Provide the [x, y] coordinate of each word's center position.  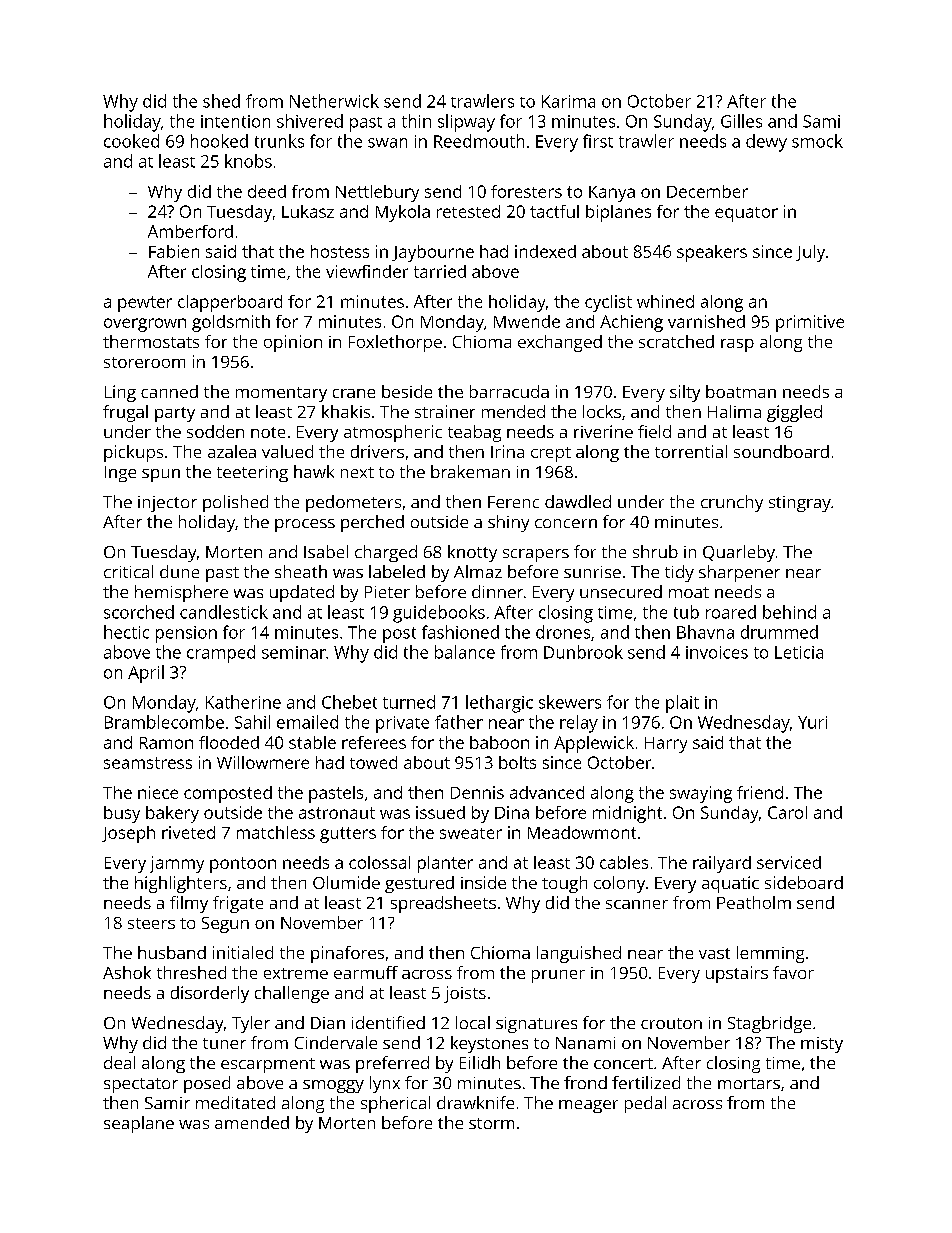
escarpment [268, 1065]
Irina [507, 451]
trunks [279, 141]
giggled [794, 413]
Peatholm [754, 902]
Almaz [478, 571]
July [810, 253]
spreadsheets [443, 904]
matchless [276, 832]
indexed [545, 251]
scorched [139, 612]
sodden [215, 431]
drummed [779, 632]
